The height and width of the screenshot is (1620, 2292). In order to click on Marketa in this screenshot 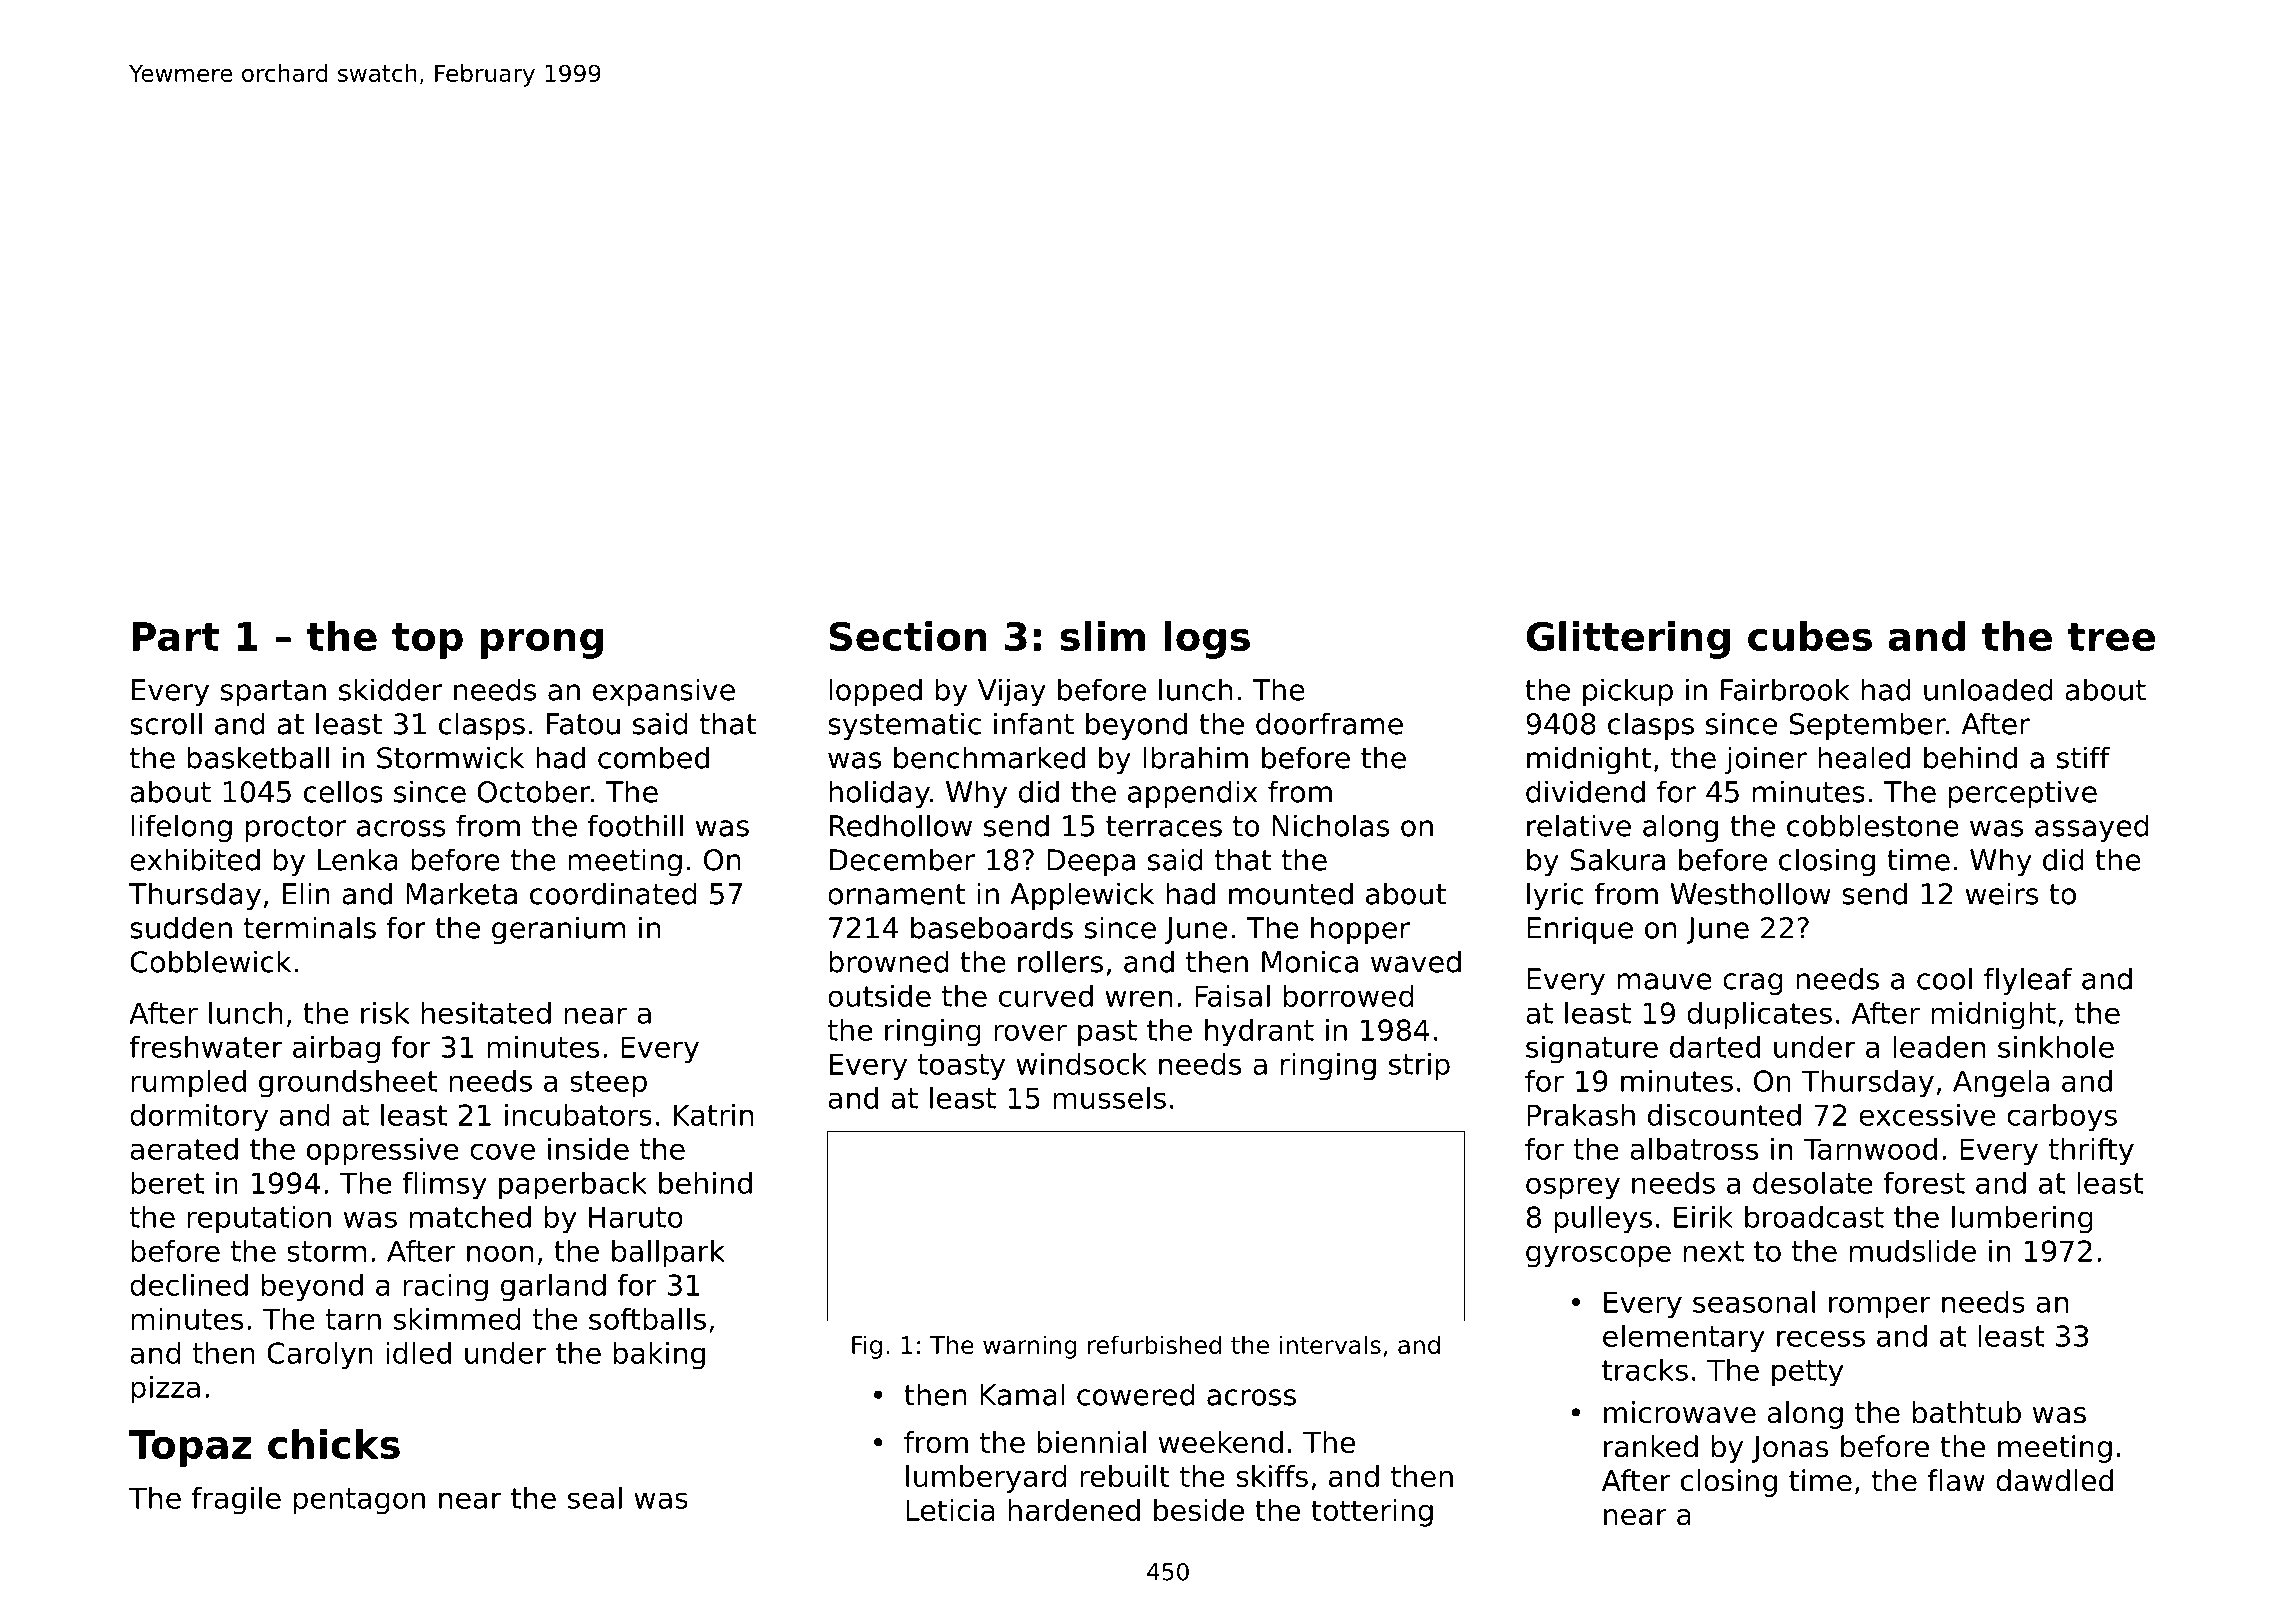, I will do `click(461, 893)`.
